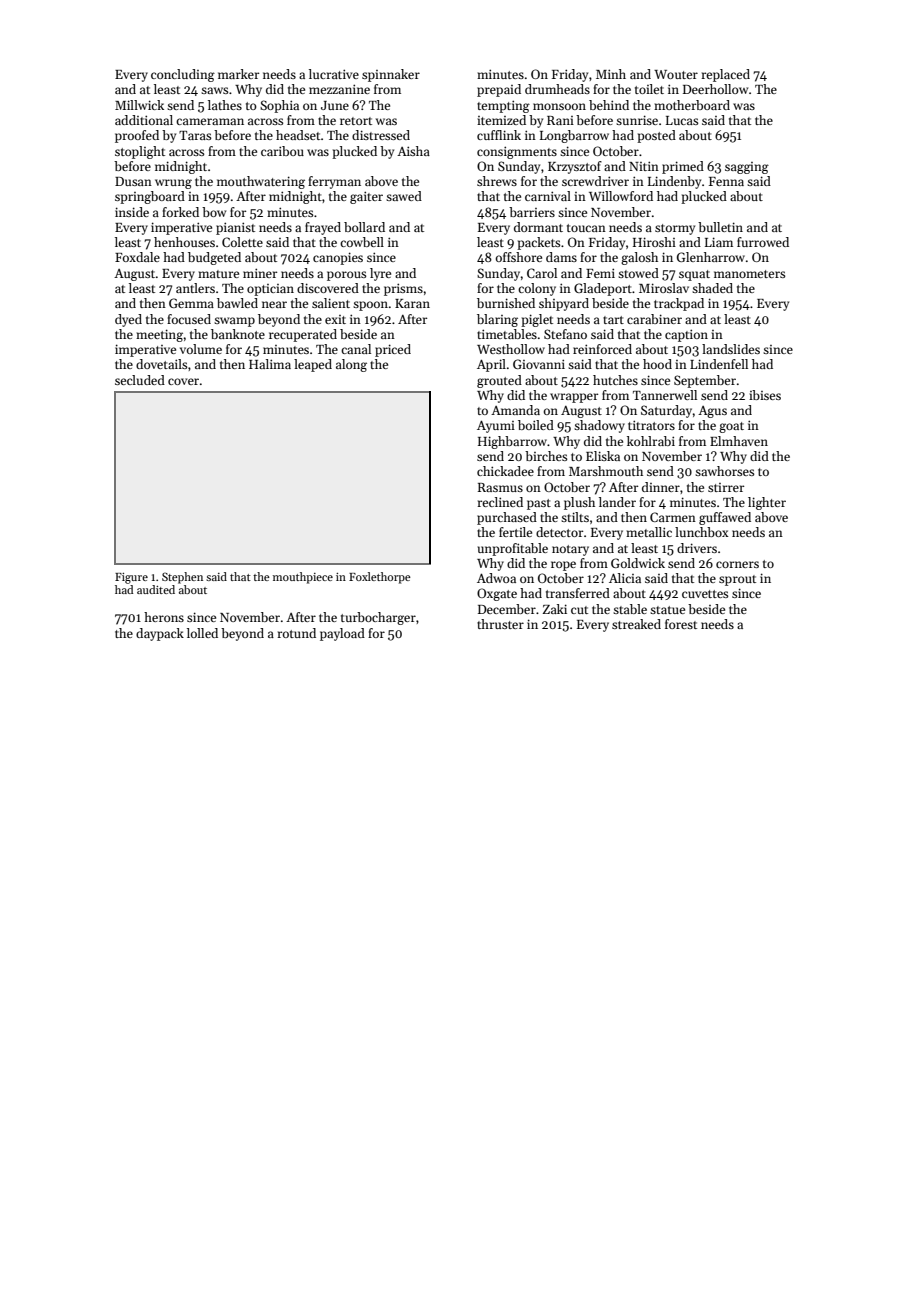  What do you see at coordinates (237, 303) in the page?
I see `bawled` at bounding box center [237, 303].
